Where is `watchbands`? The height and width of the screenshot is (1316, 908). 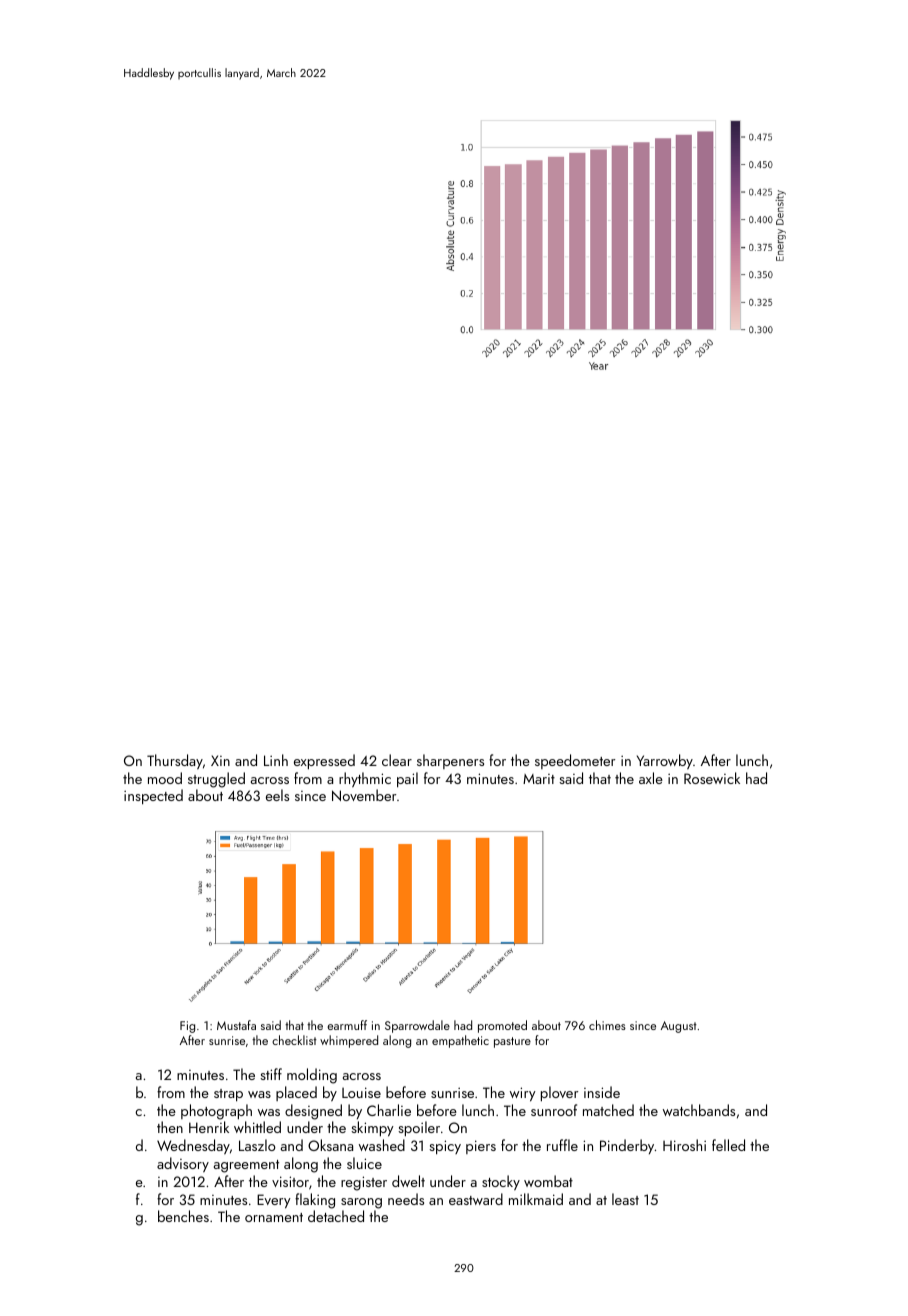 watchbands is located at coordinates (699, 1110).
